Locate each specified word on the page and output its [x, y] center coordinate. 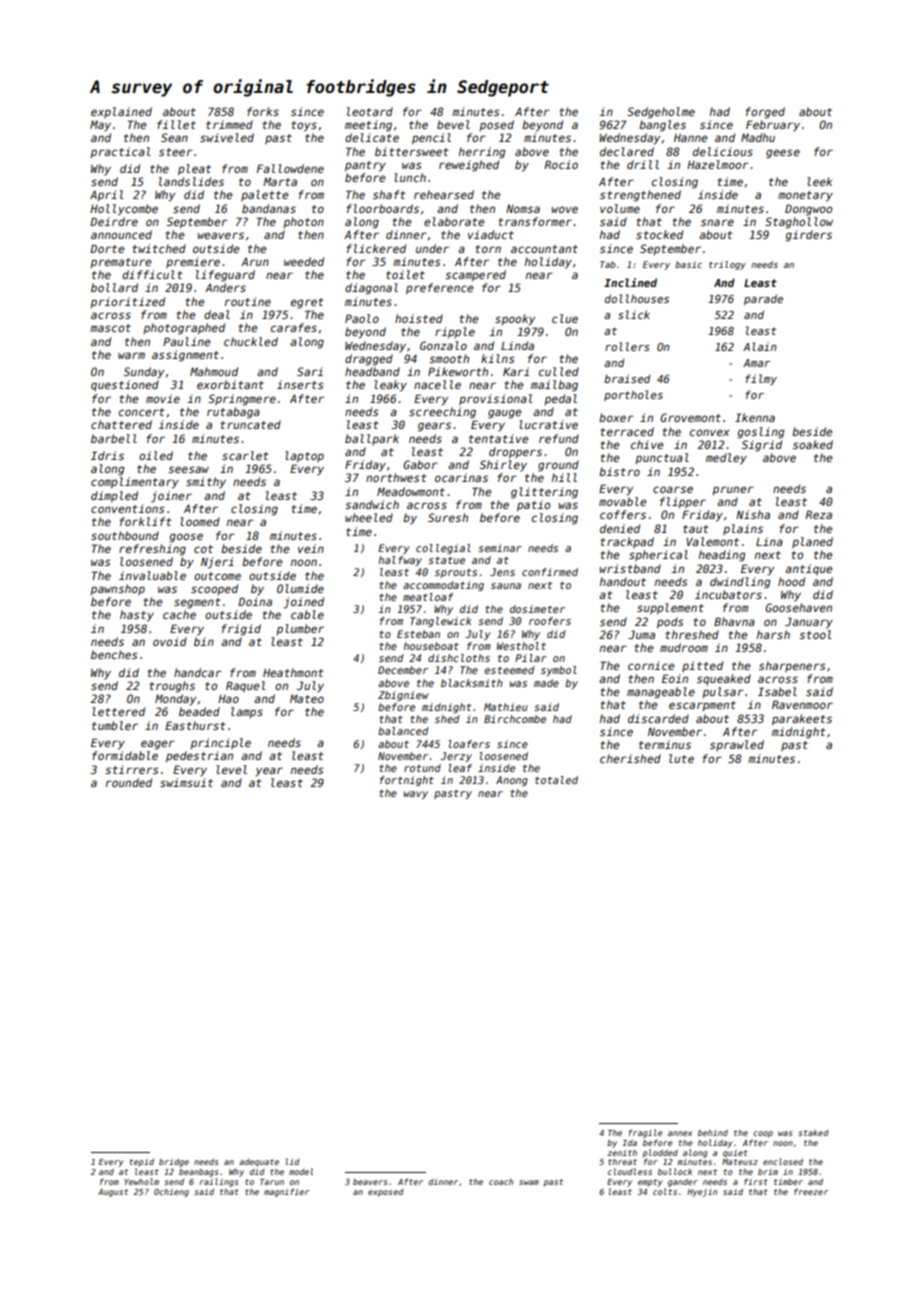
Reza [818, 514]
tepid [141, 1162]
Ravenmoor [802, 704]
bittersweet [412, 151]
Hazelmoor [718, 164]
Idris [107, 455]
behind [713, 1132]
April [107, 195]
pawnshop [117, 589]
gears [434, 427]
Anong [512, 781]
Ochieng [171, 1192]
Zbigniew [403, 696]
